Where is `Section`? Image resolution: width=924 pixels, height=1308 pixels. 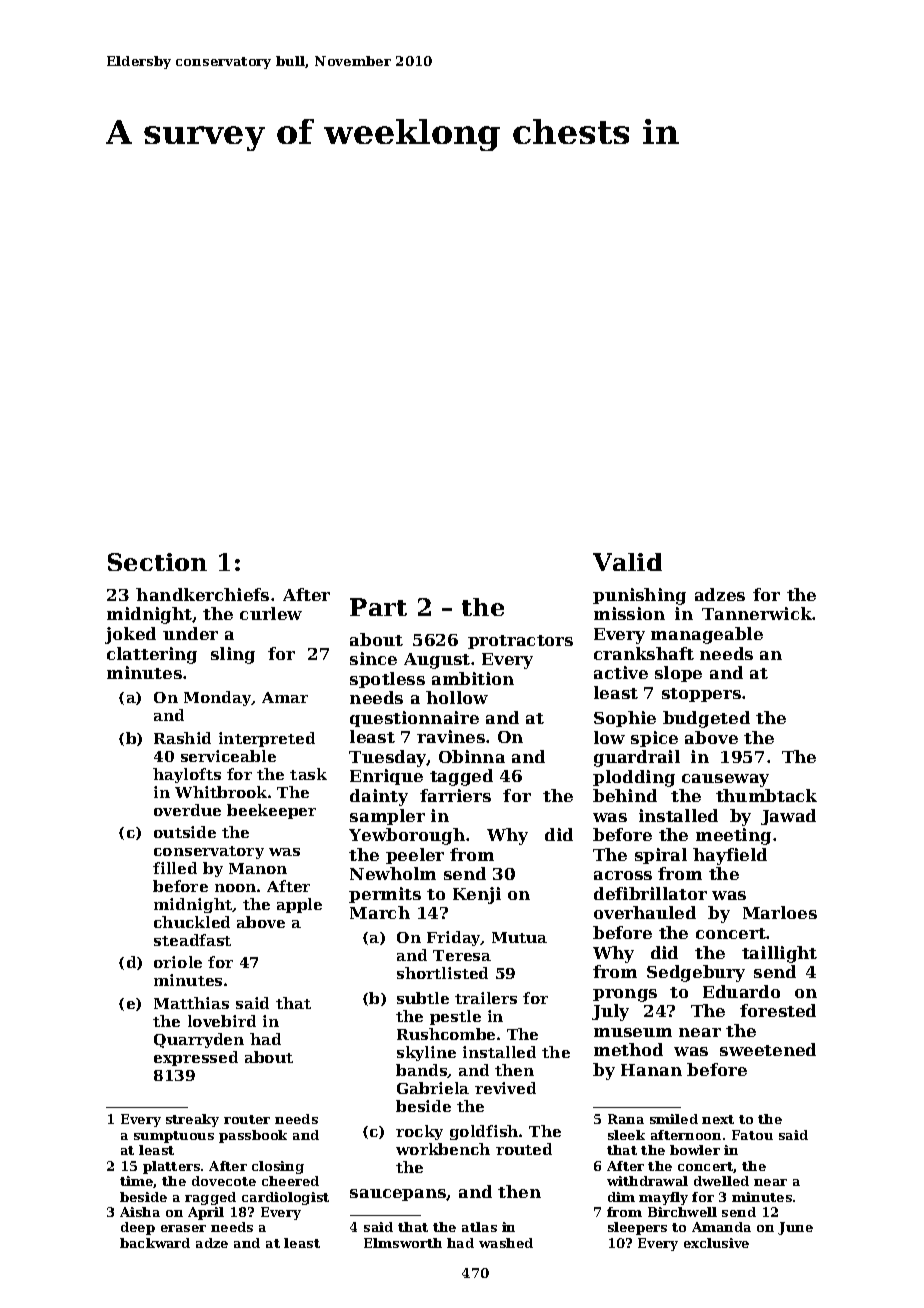
Section is located at coordinates (157, 562).
